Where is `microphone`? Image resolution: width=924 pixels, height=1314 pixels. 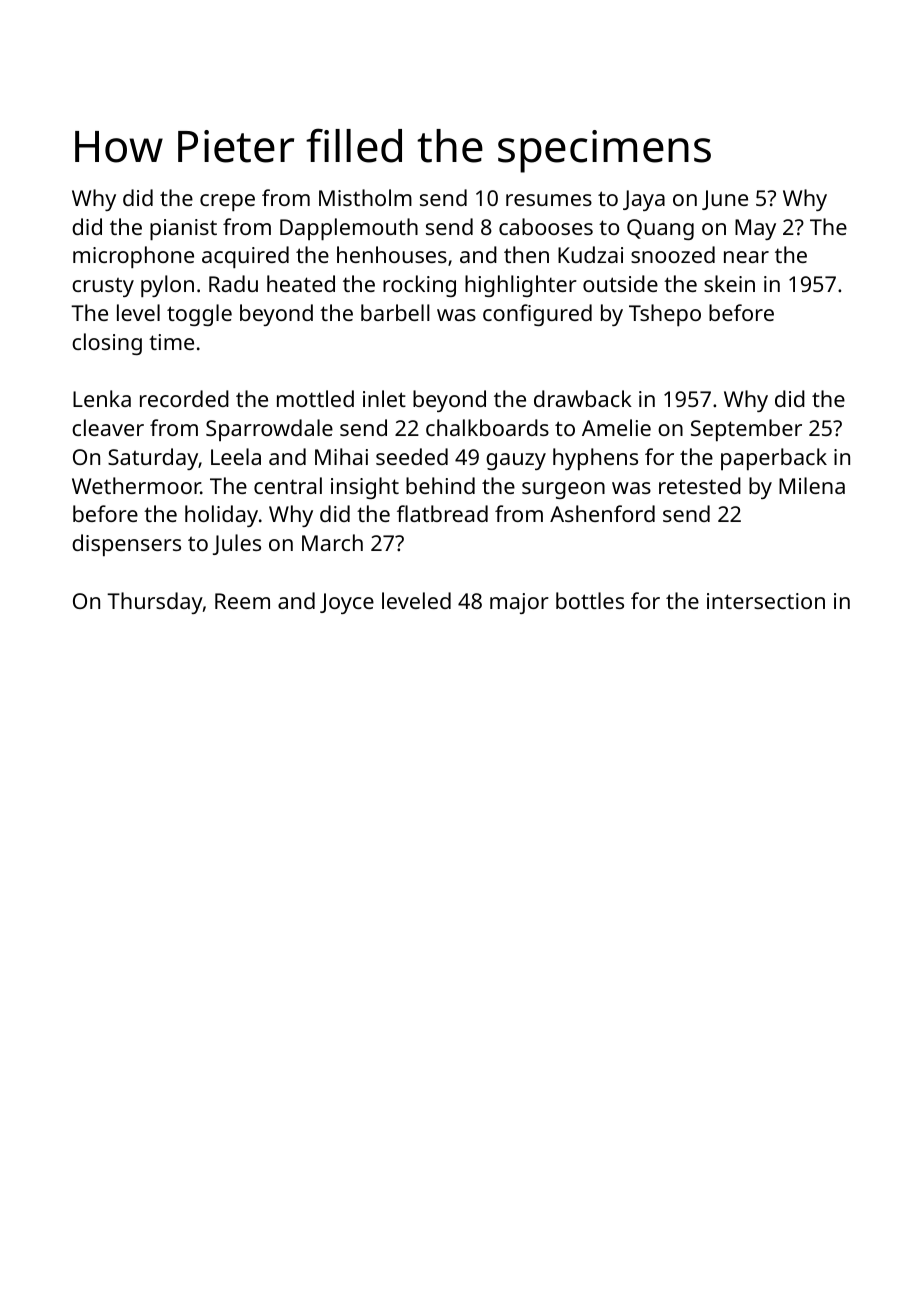 microphone is located at coordinates (133, 257).
